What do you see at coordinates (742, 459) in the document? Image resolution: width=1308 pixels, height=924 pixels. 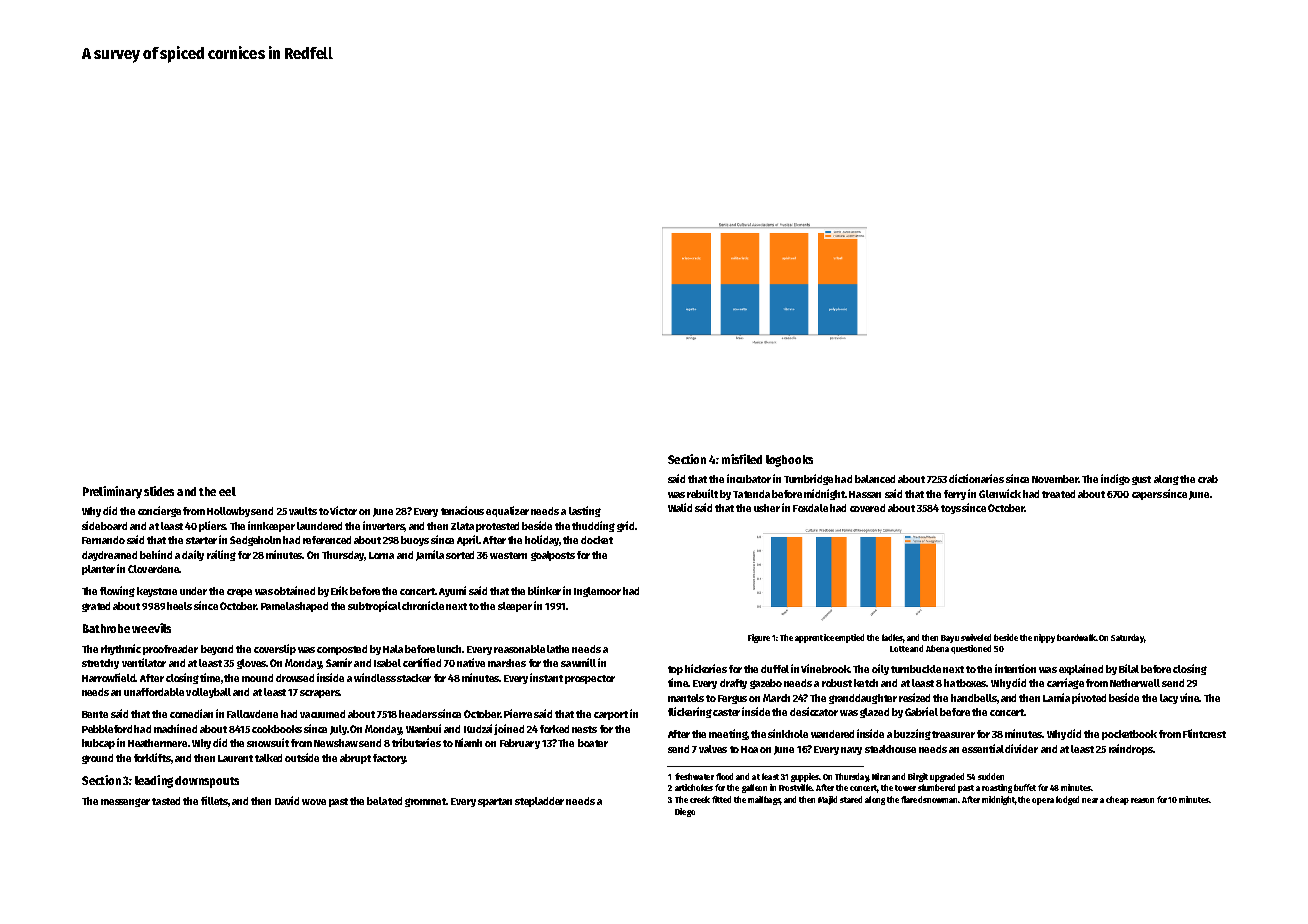 I see `misfiled` at bounding box center [742, 459].
